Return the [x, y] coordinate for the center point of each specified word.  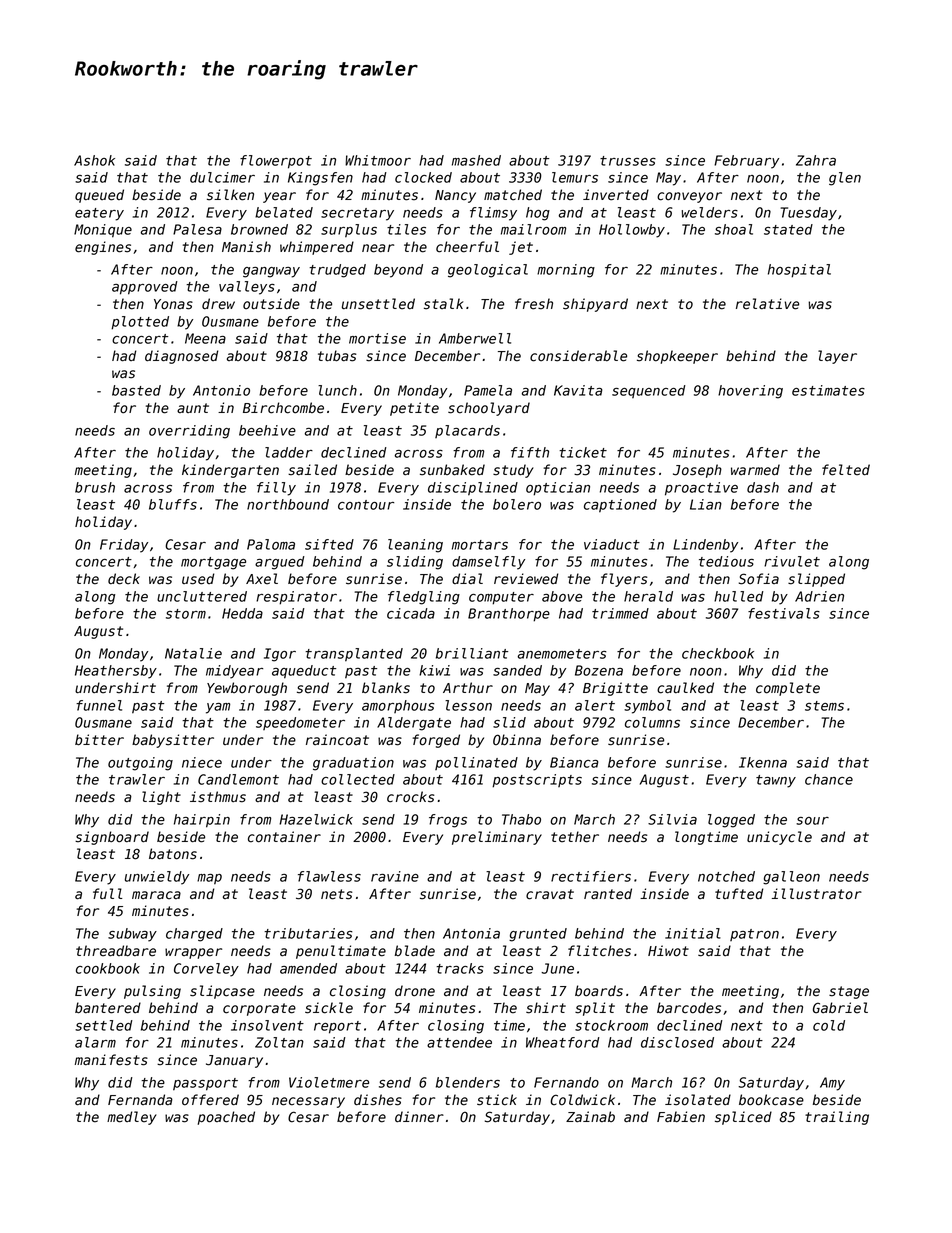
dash [763, 487]
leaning [415, 546]
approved [145, 288]
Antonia [471, 933]
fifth [530, 452]
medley [132, 1118]
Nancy [455, 196]
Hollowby [632, 231]
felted [846, 470]
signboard [112, 838]
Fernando [566, 1082]
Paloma [271, 544]
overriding [189, 432]
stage [849, 992]
